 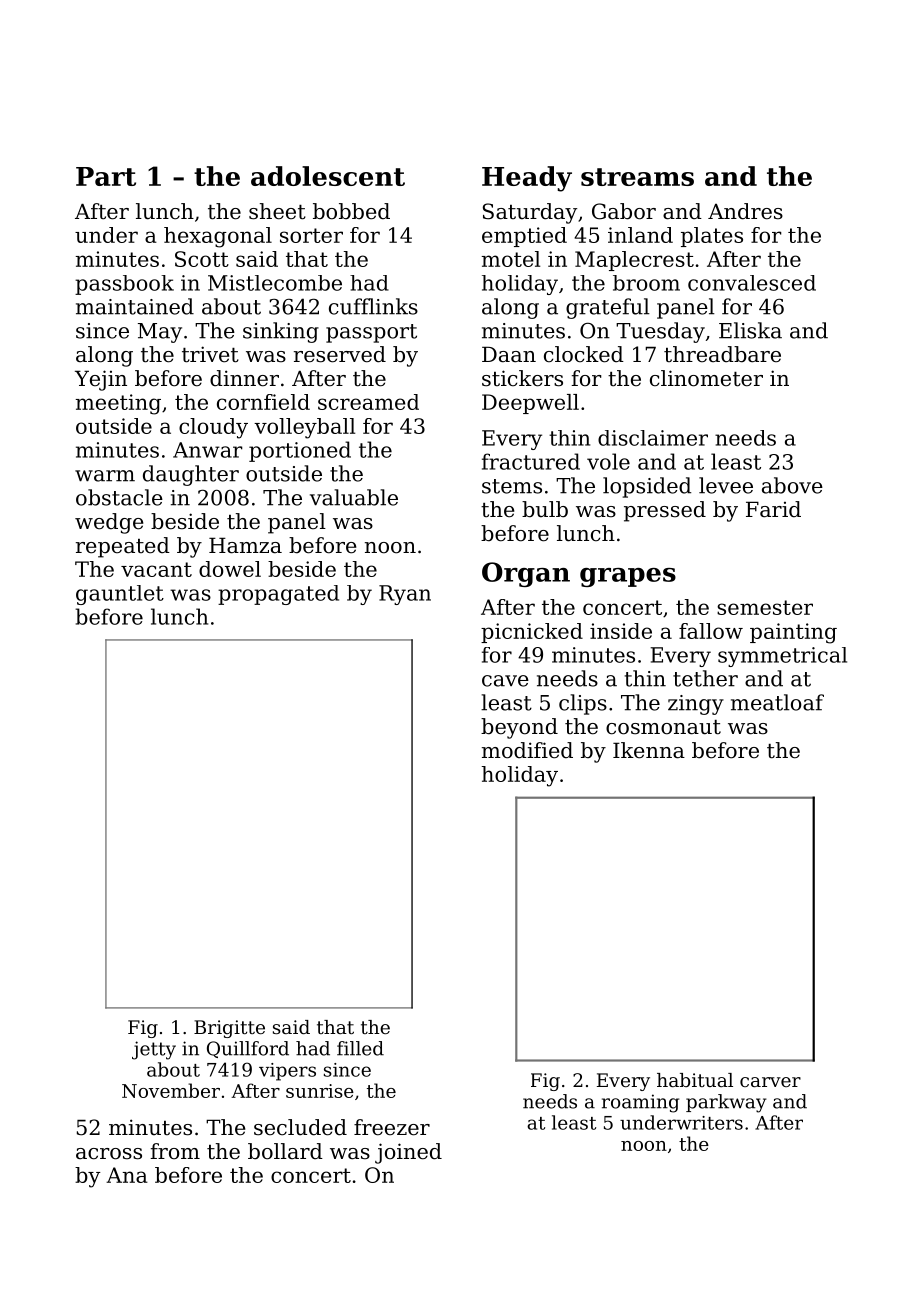 I want to click on Eliska, so click(x=750, y=330).
